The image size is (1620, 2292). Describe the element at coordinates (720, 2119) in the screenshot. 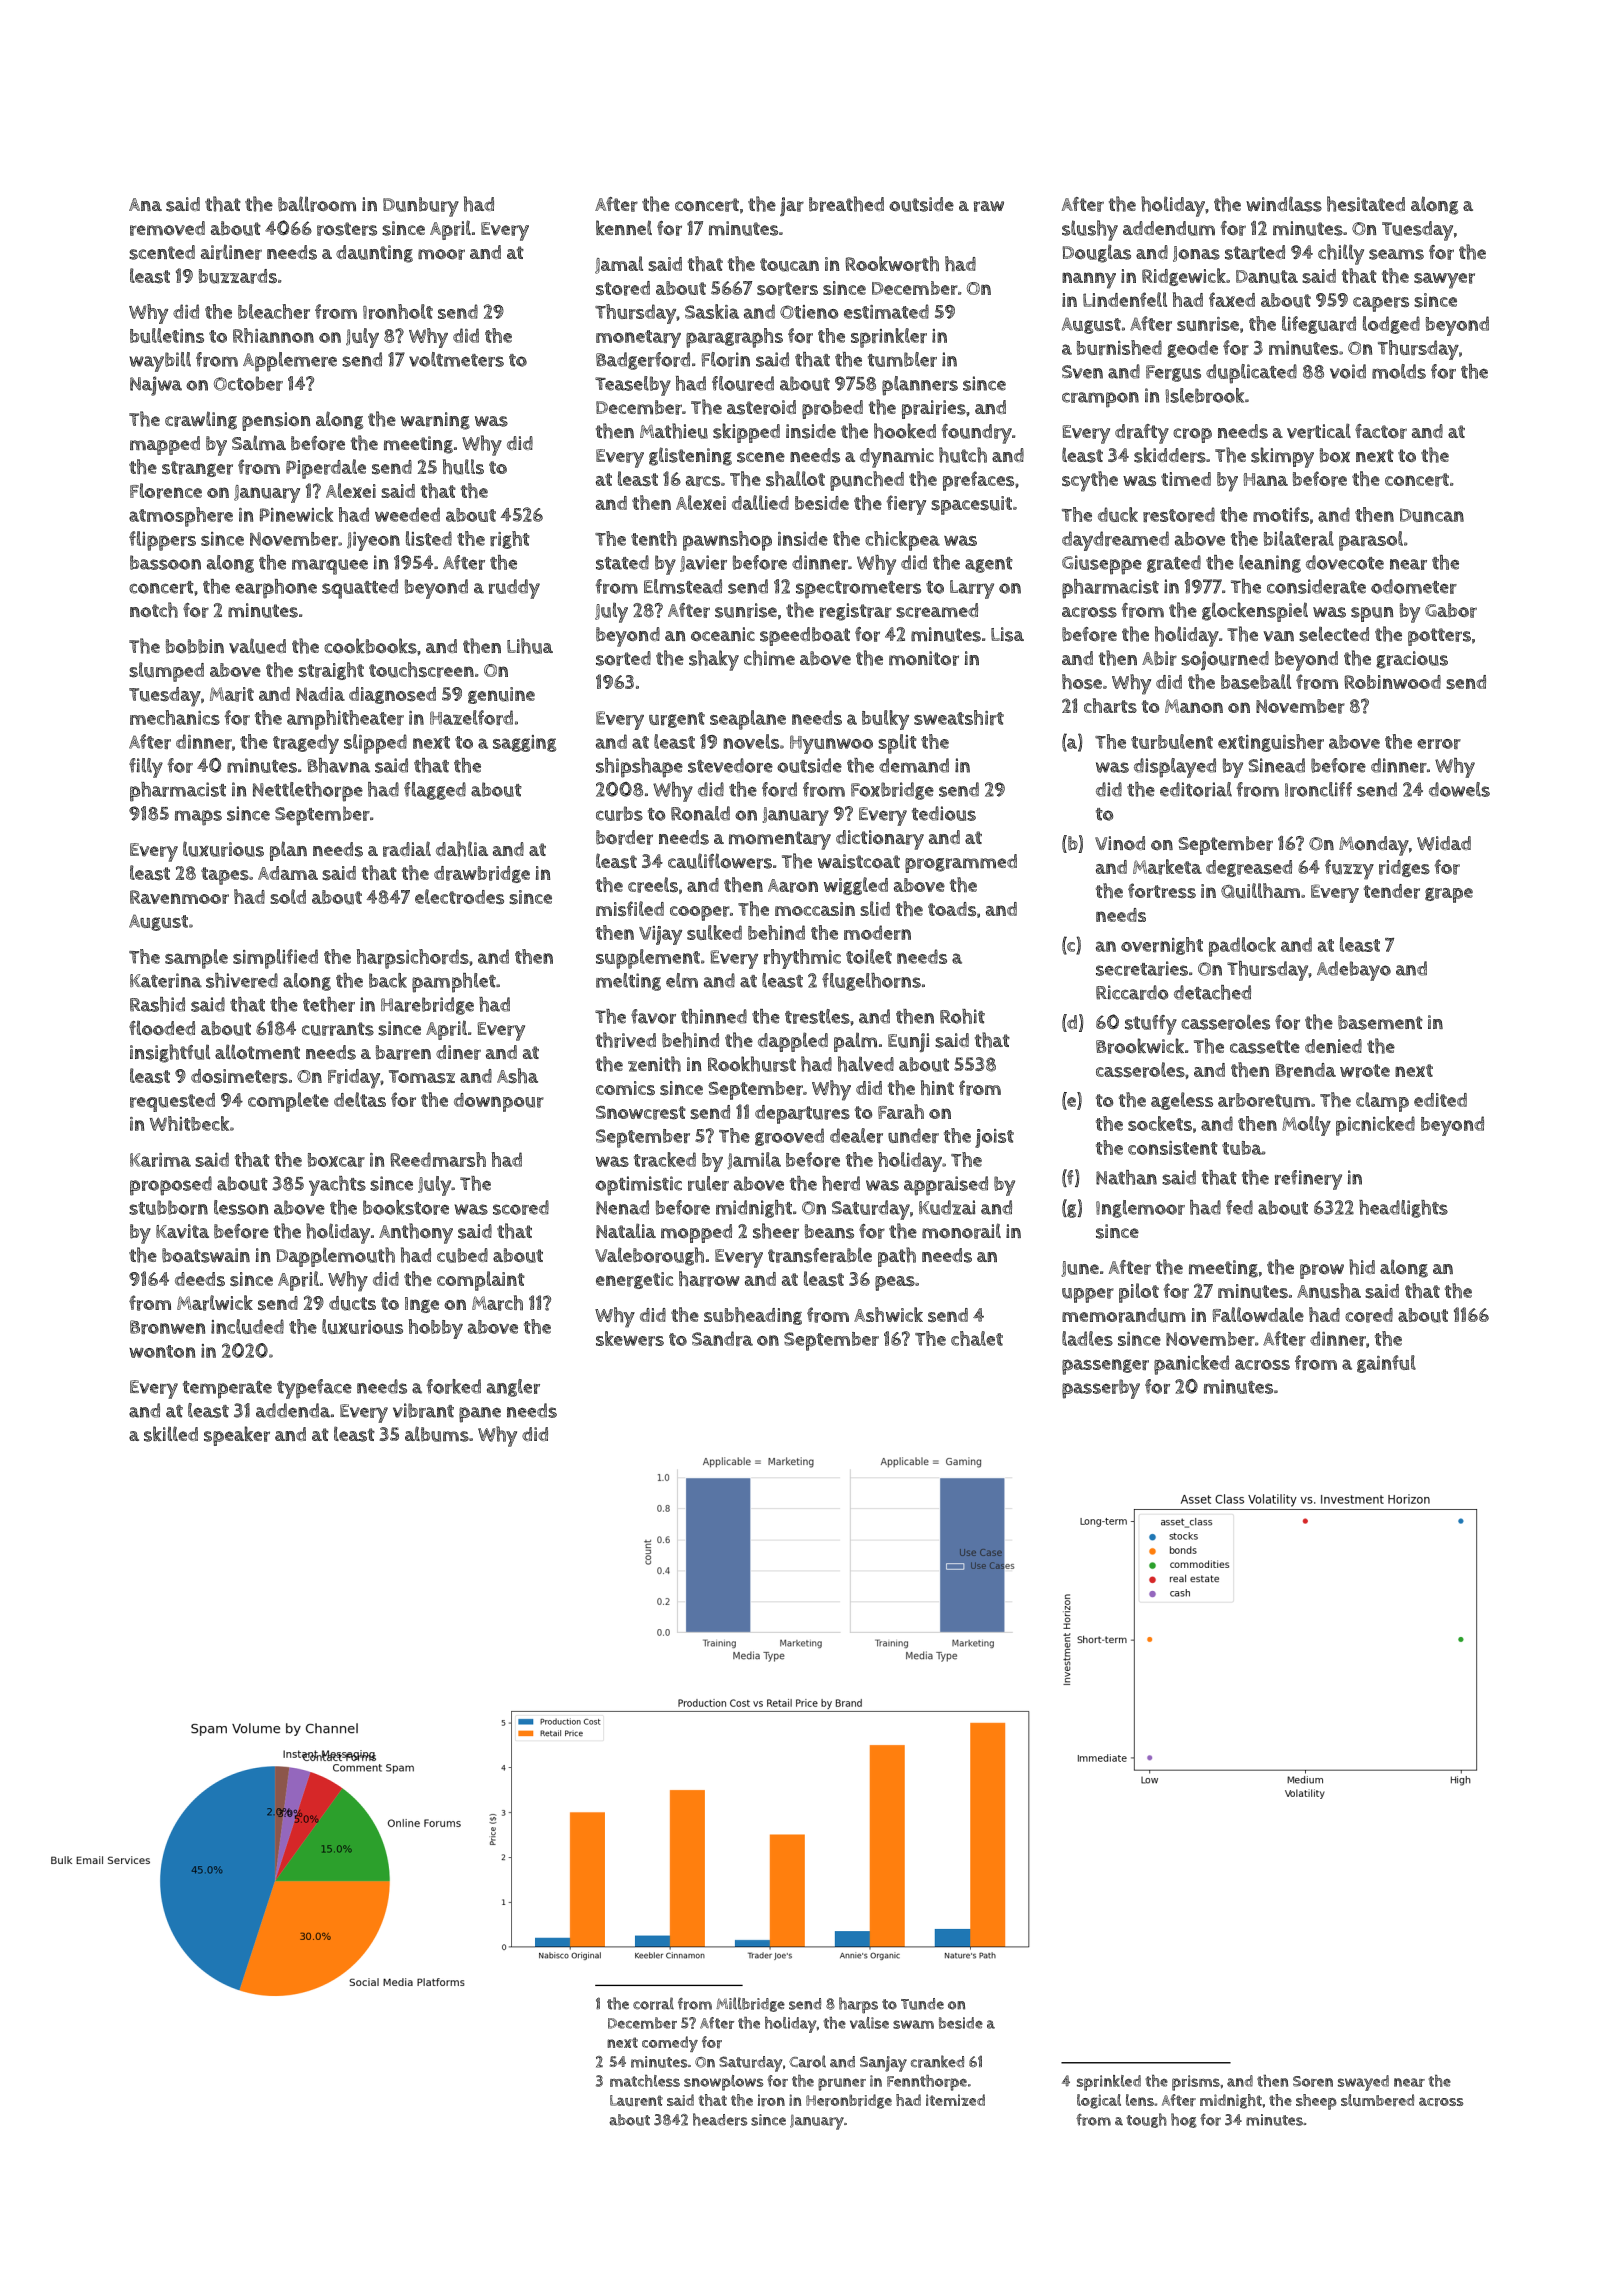

I see `headers` at that location.
